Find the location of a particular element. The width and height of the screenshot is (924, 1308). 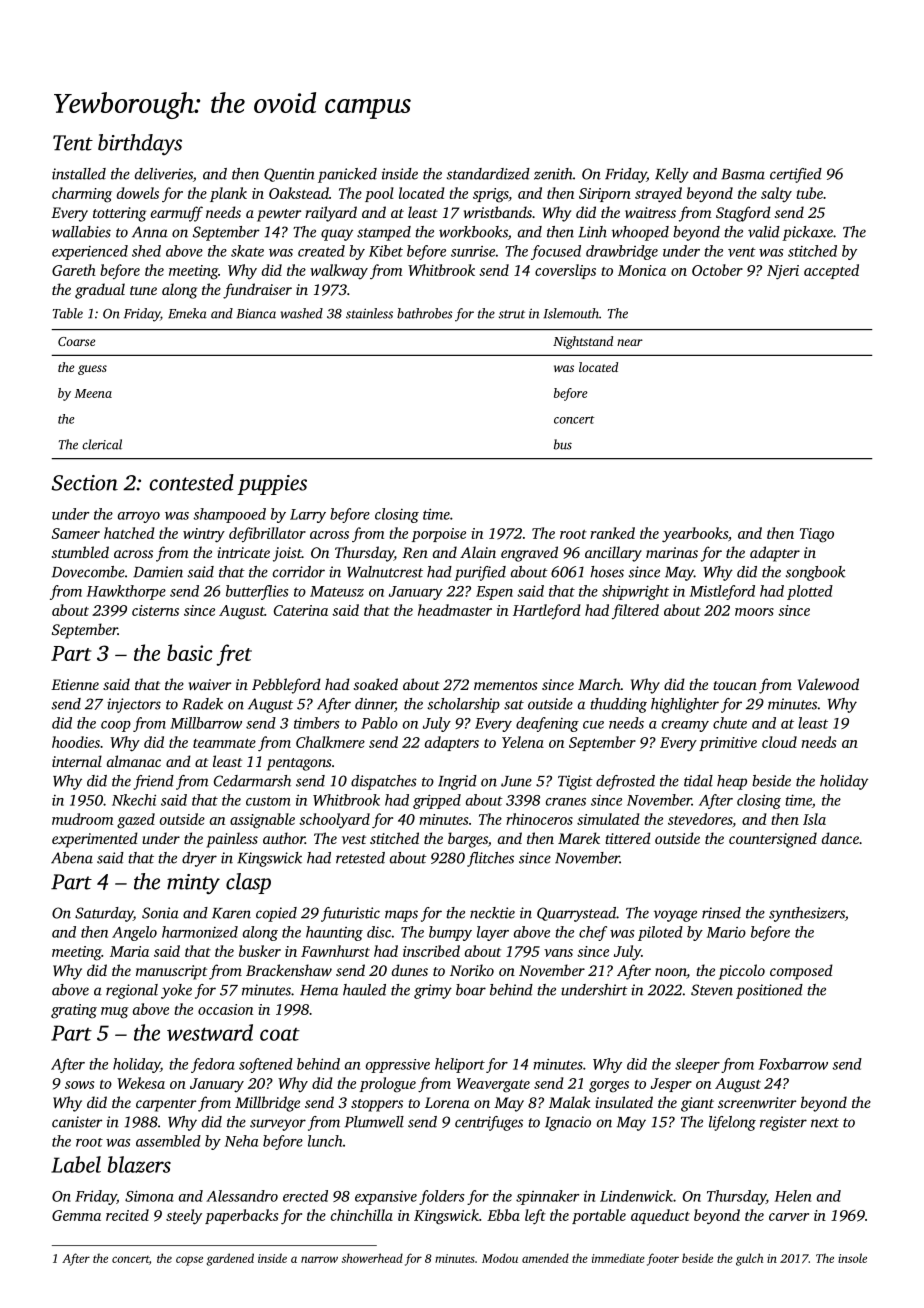

Section is located at coordinates (85, 483).
